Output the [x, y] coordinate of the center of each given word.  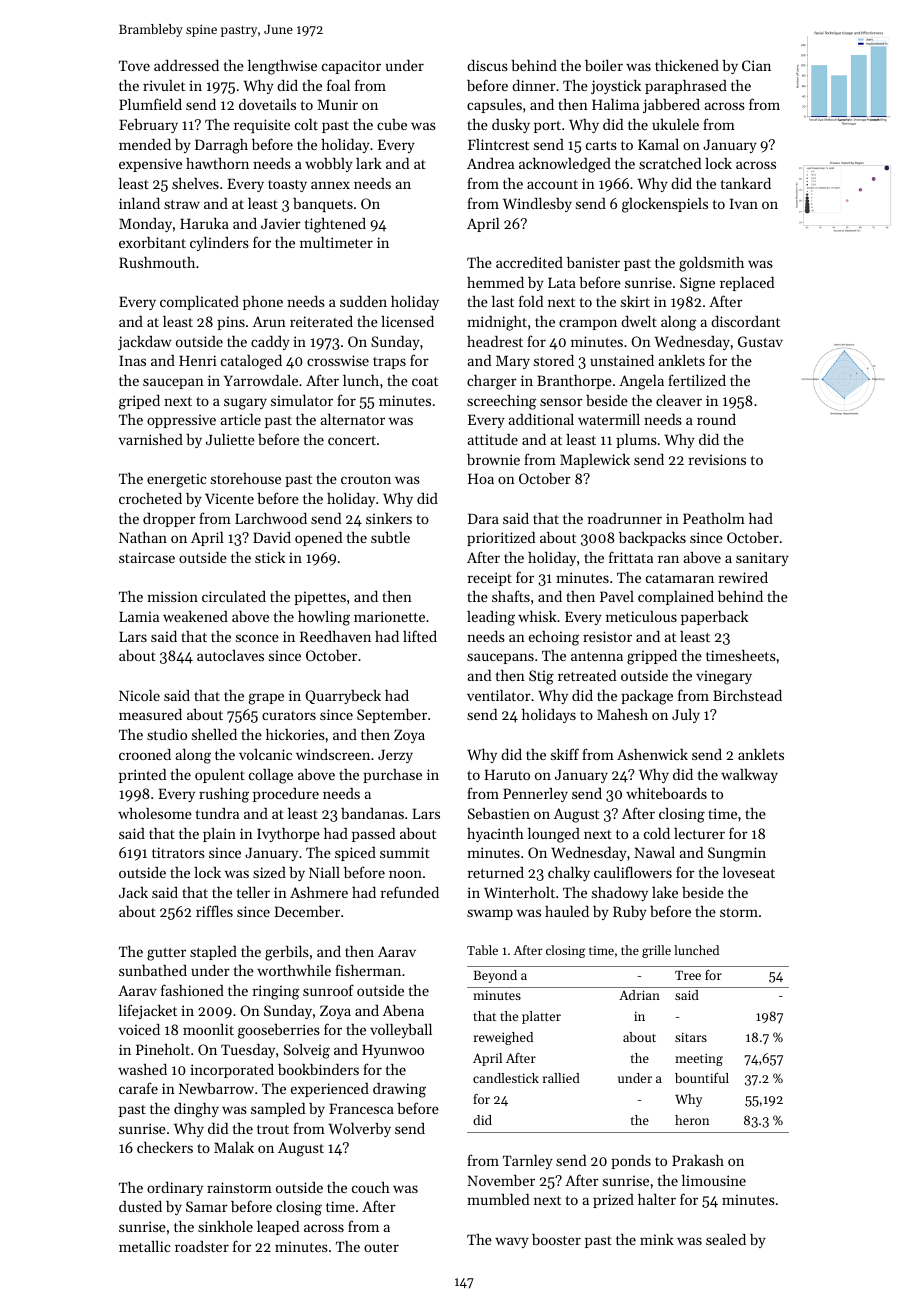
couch [371, 1187]
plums [636, 441]
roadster [202, 1246]
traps [389, 363]
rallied [561, 1078]
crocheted [150, 498]
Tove [134, 65]
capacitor [351, 67]
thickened [687, 65]
